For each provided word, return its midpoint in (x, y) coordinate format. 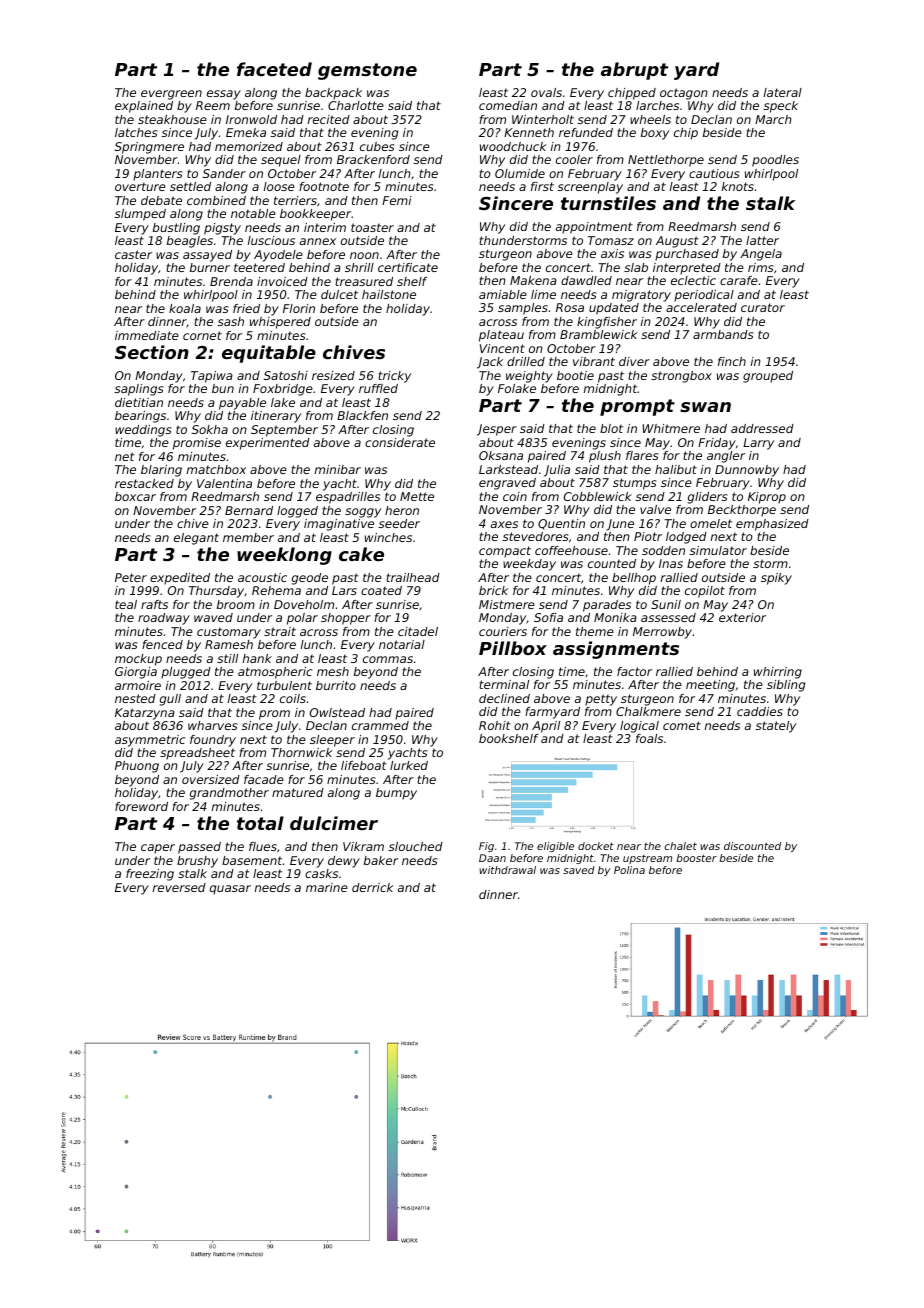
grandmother (229, 794)
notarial (402, 644)
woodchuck (513, 146)
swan (705, 407)
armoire (138, 685)
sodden (663, 550)
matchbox (216, 469)
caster (133, 254)
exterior (742, 617)
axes (504, 524)
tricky (394, 377)
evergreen (171, 95)
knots (738, 186)
